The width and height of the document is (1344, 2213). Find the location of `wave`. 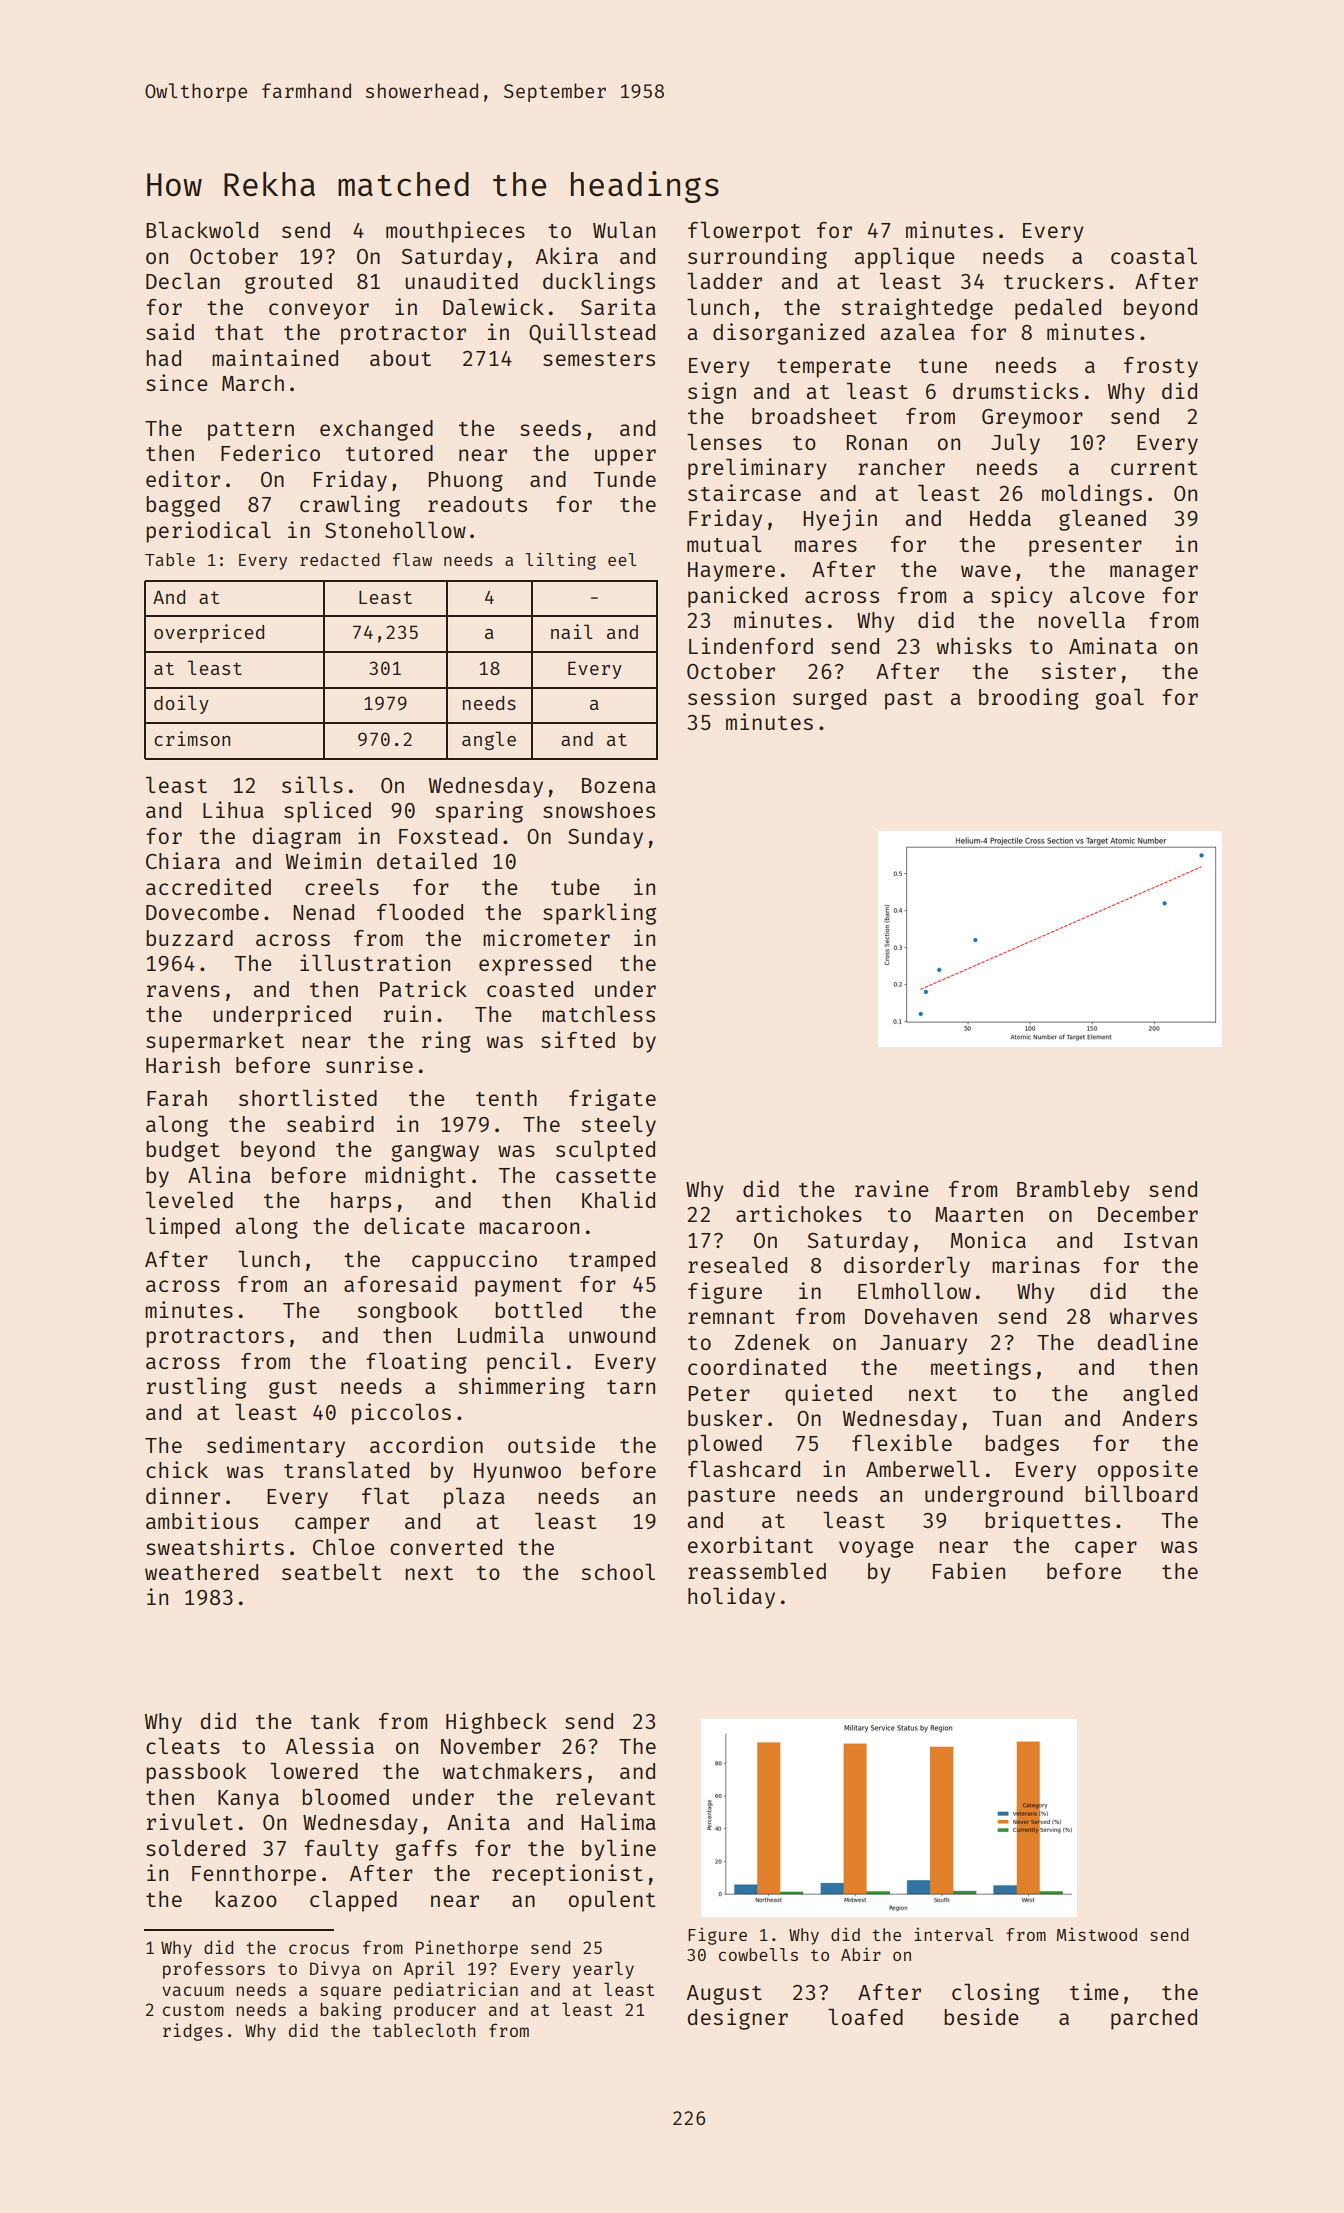

wave is located at coordinates (986, 571).
